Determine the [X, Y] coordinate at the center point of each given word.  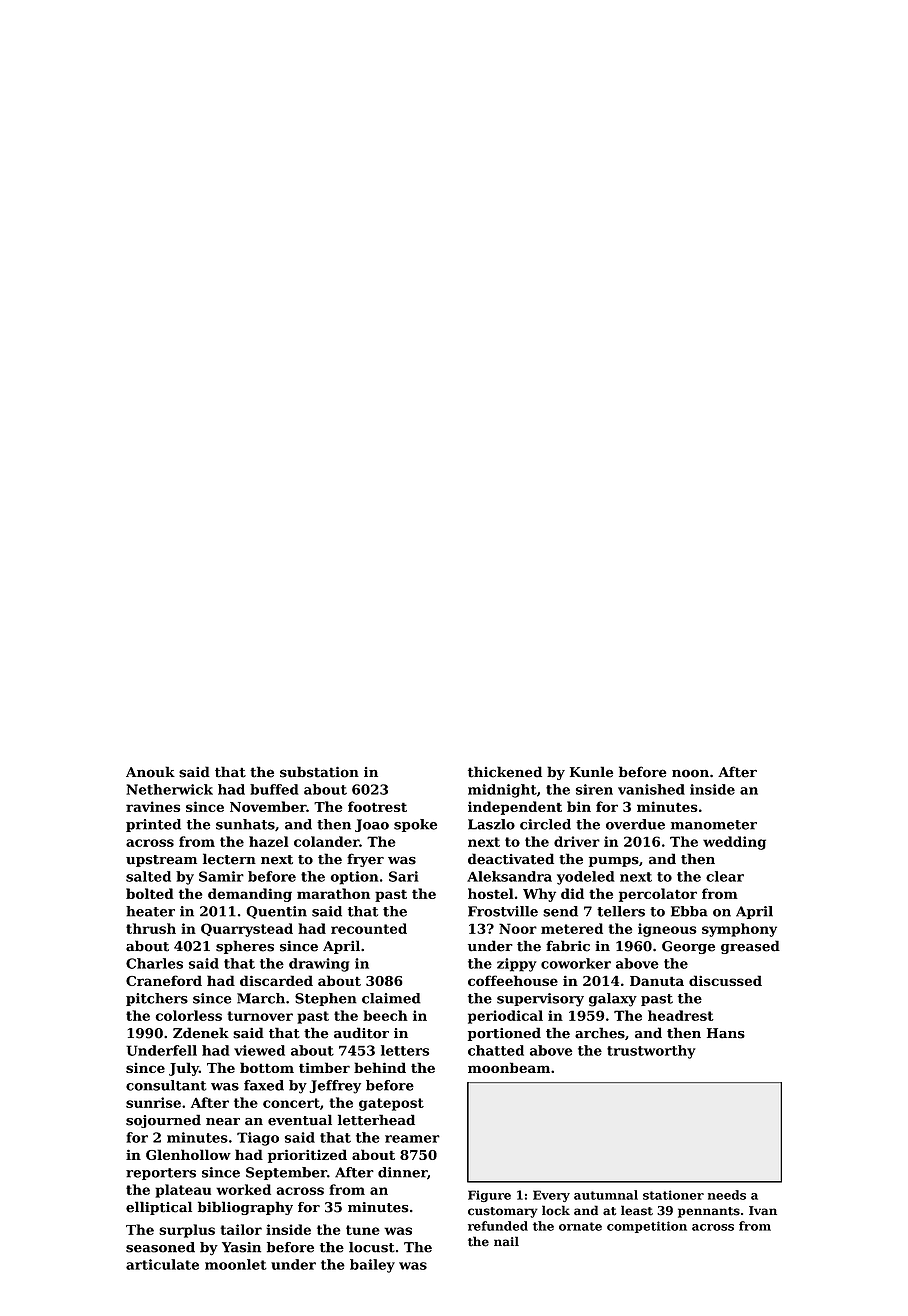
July [184, 1069]
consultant [166, 1085]
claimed [391, 998]
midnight [502, 791]
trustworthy [651, 1052]
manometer [714, 825]
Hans [726, 1033]
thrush [151, 928]
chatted [496, 1050]
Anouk [150, 772]
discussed [725, 980]
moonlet [236, 1264]
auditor [361, 1033]
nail [506, 1241]
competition [647, 1227]
